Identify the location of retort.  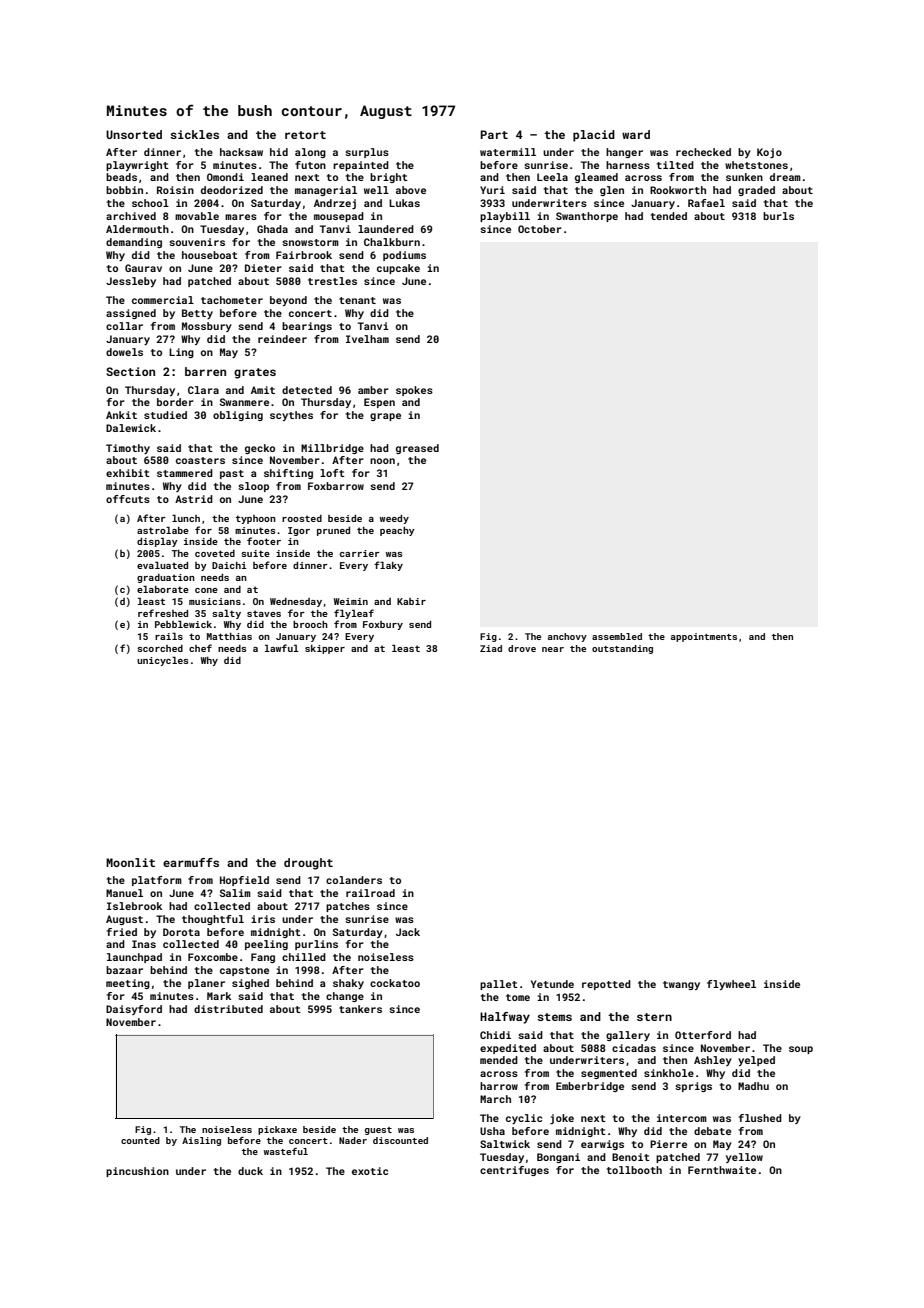
(305, 135).
